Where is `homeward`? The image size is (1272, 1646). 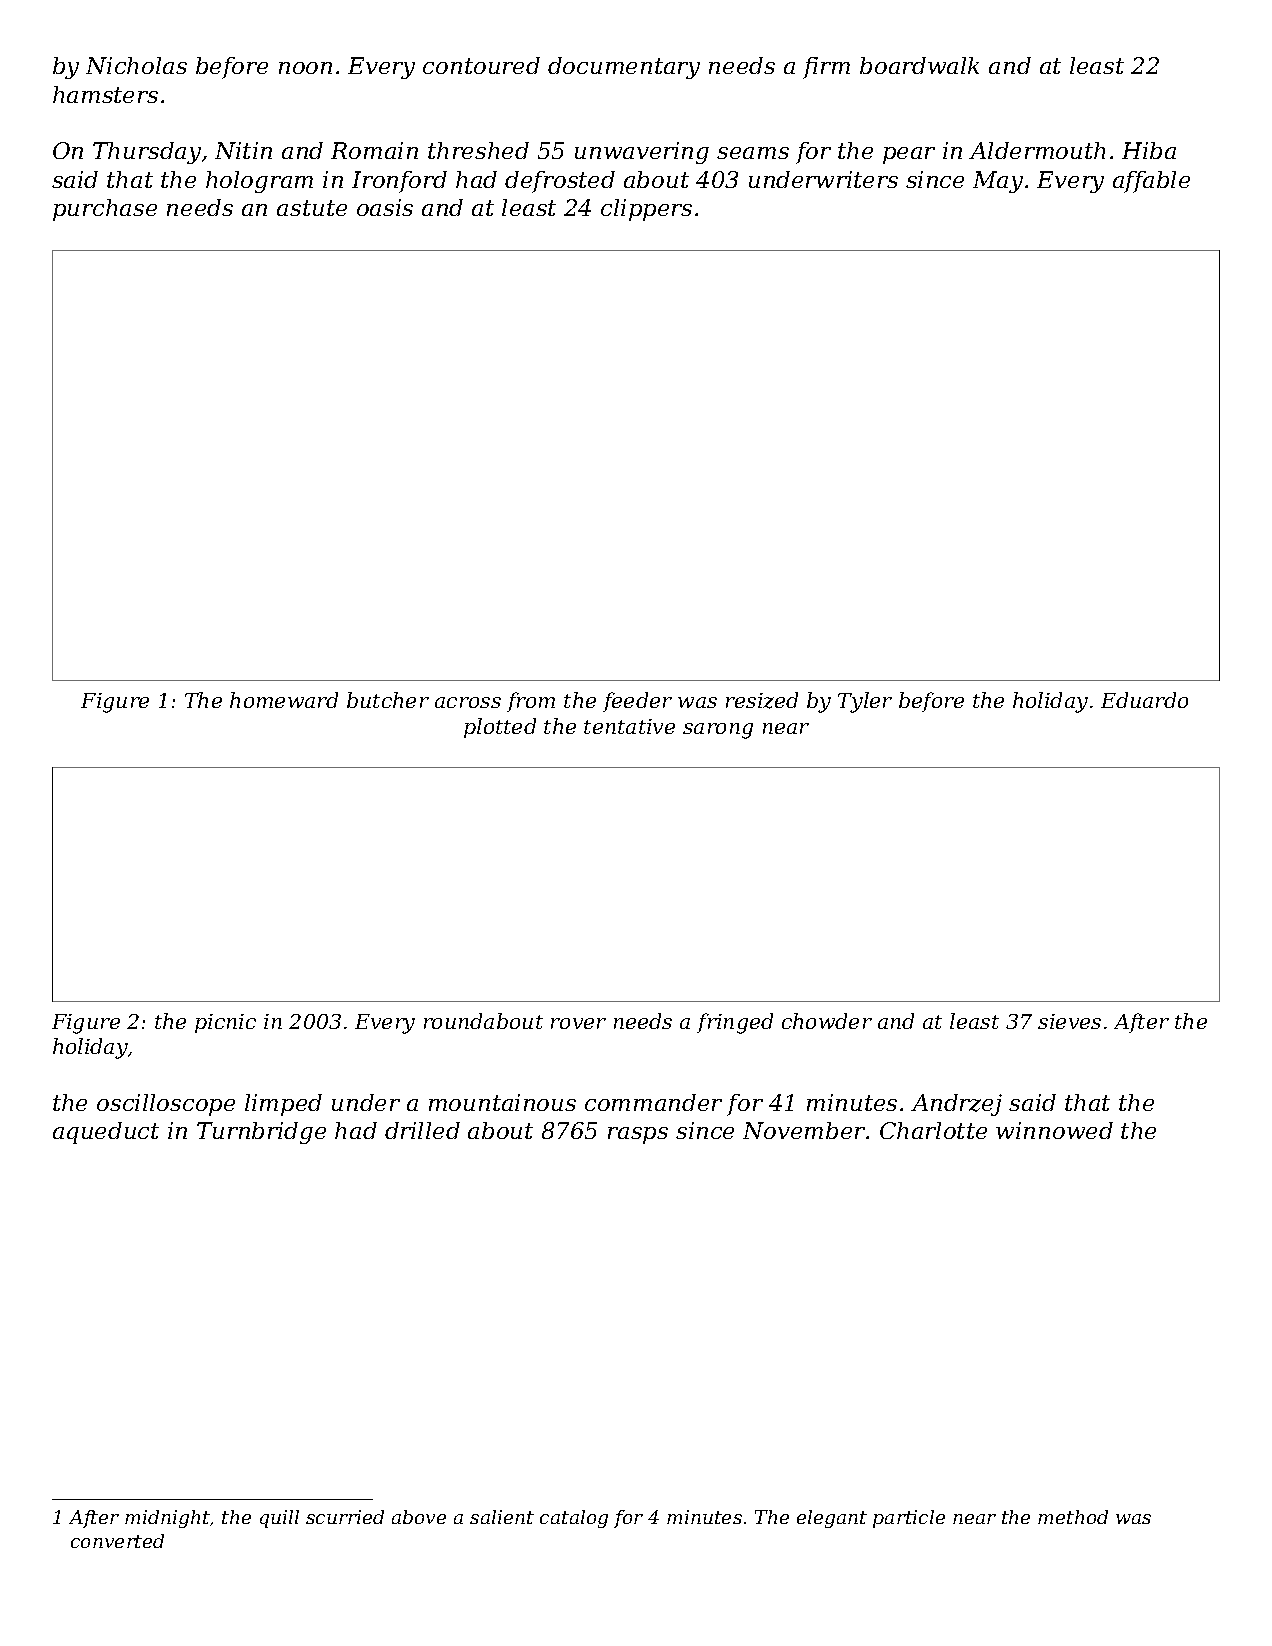
homeward is located at coordinates (284, 700).
